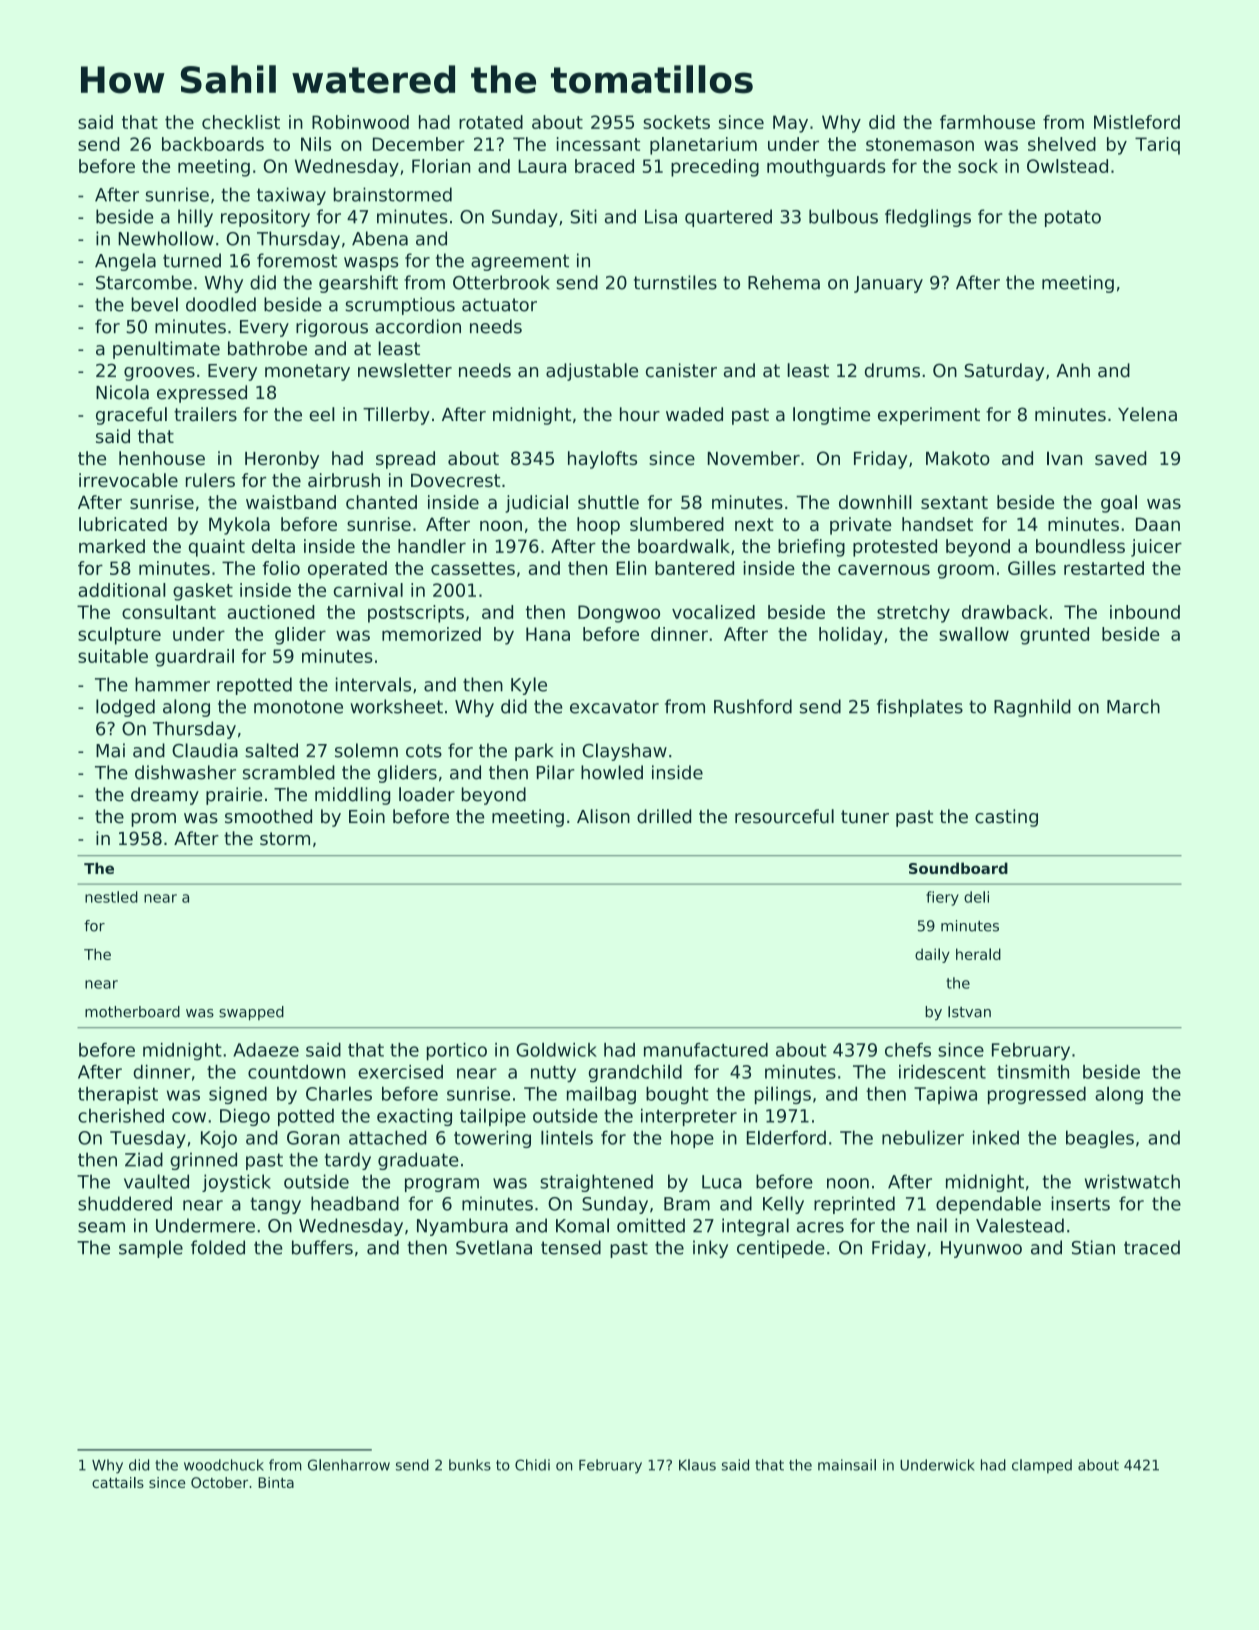 The height and width of the screenshot is (1630, 1259). Describe the element at coordinates (111, 897) in the screenshot. I see `nestled` at that location.
